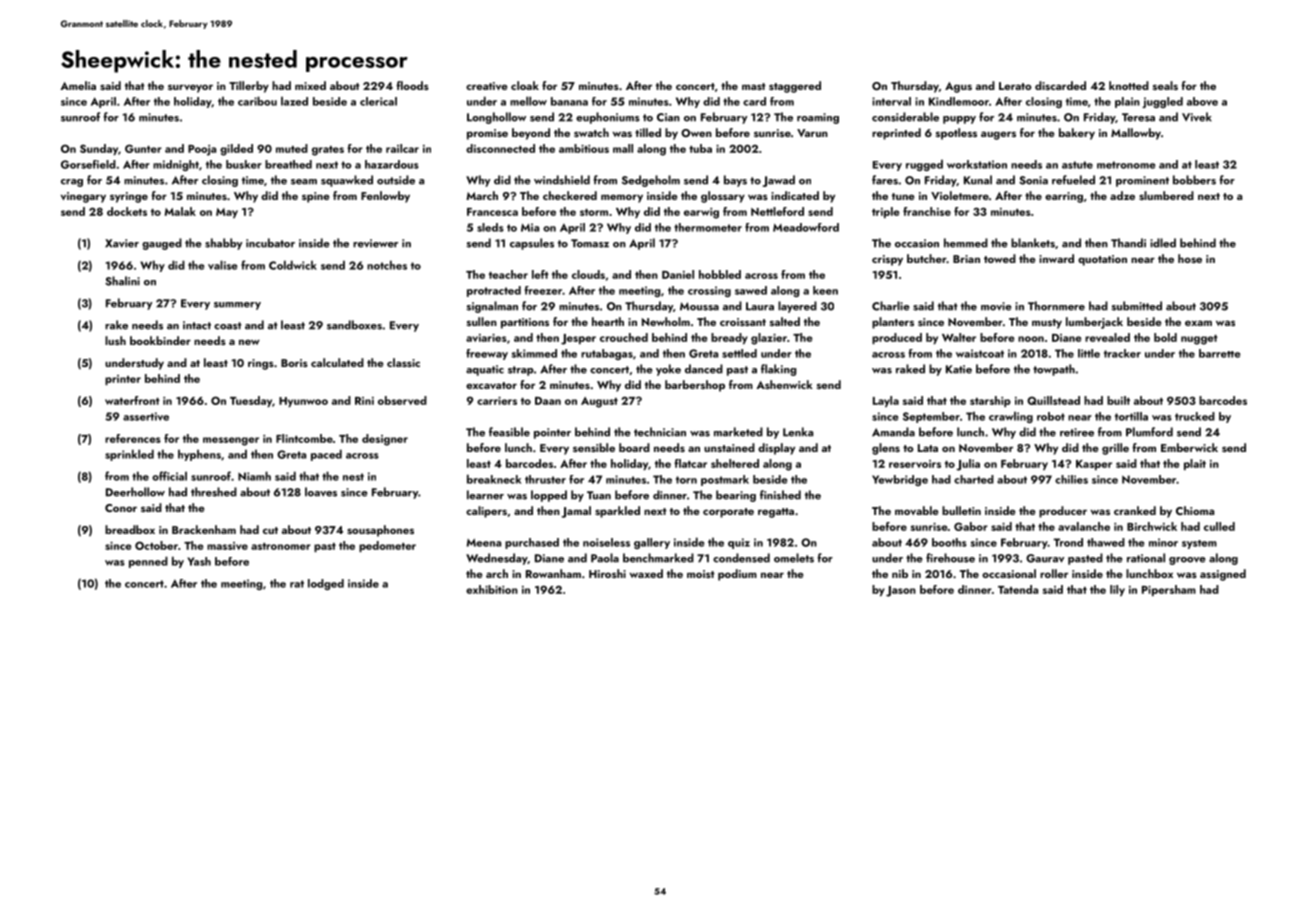 This document has height=924, width=1308. What do you see at coordinates (337, 362) in the document?
I see `calculated` at bounding box center [337, 362].
